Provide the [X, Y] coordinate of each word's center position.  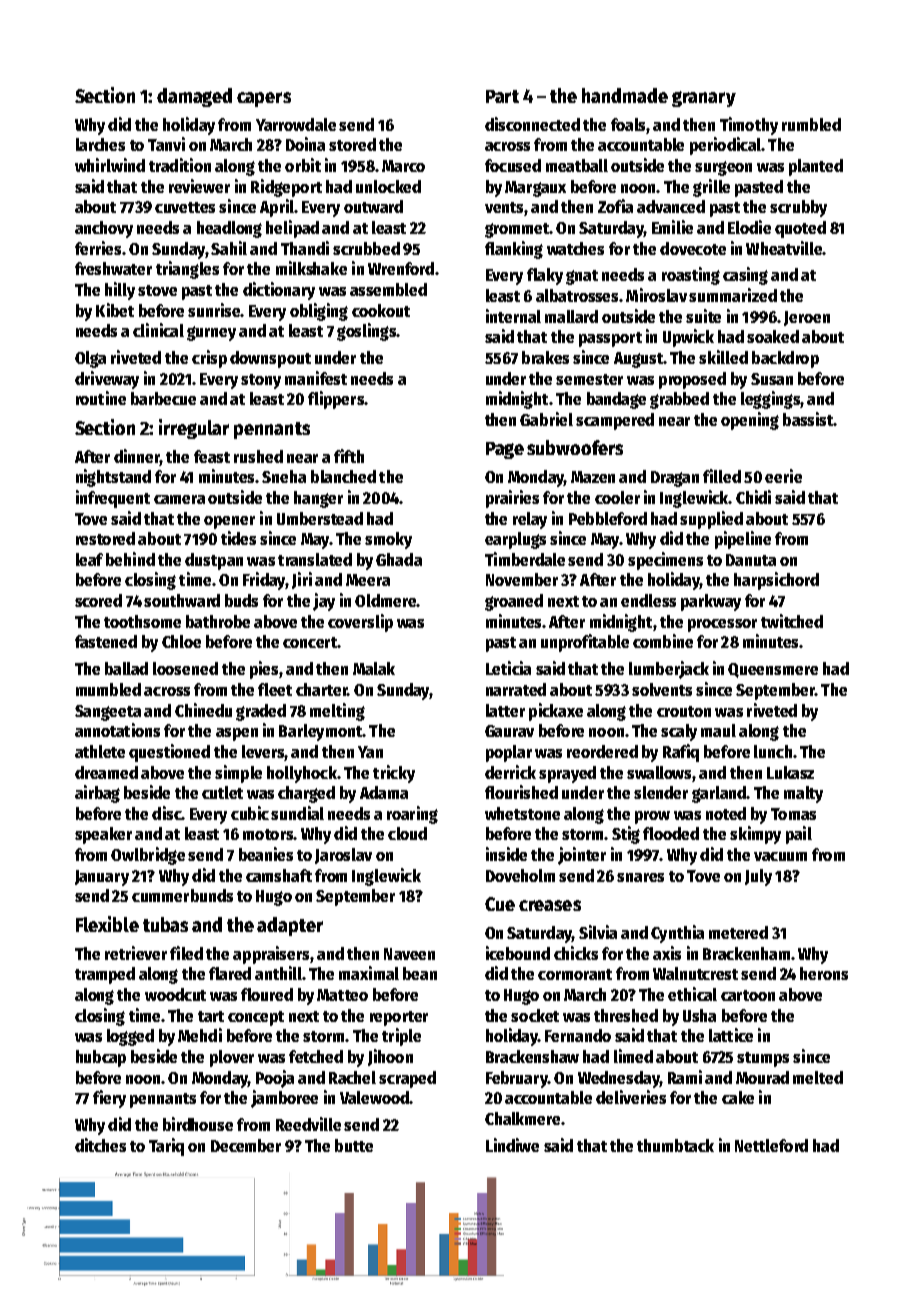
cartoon [748, 995]
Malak [374, 668]
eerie [783, 476]
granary [704, 99]
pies [264, 670]
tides [238, 538]
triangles [187, 270]
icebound [518, 953]
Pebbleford [608, 518]
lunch [773, 751]
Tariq [166, 1147]
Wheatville [784, 248]
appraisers [271, 955]
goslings [366, 332]
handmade [625, 95]
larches [100, 144]
